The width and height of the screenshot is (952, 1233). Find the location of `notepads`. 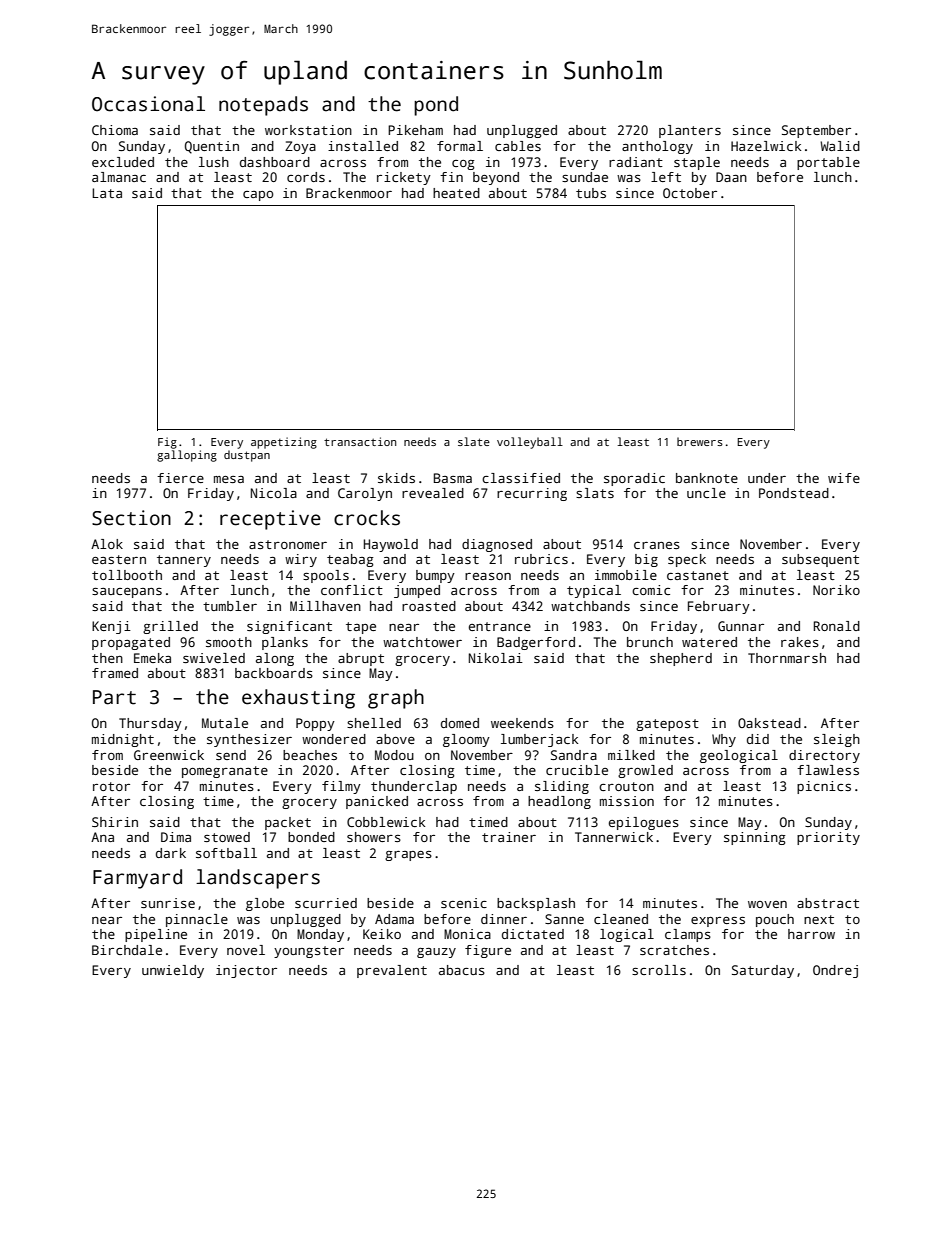

notepads is located at coordinates (263, 106).
